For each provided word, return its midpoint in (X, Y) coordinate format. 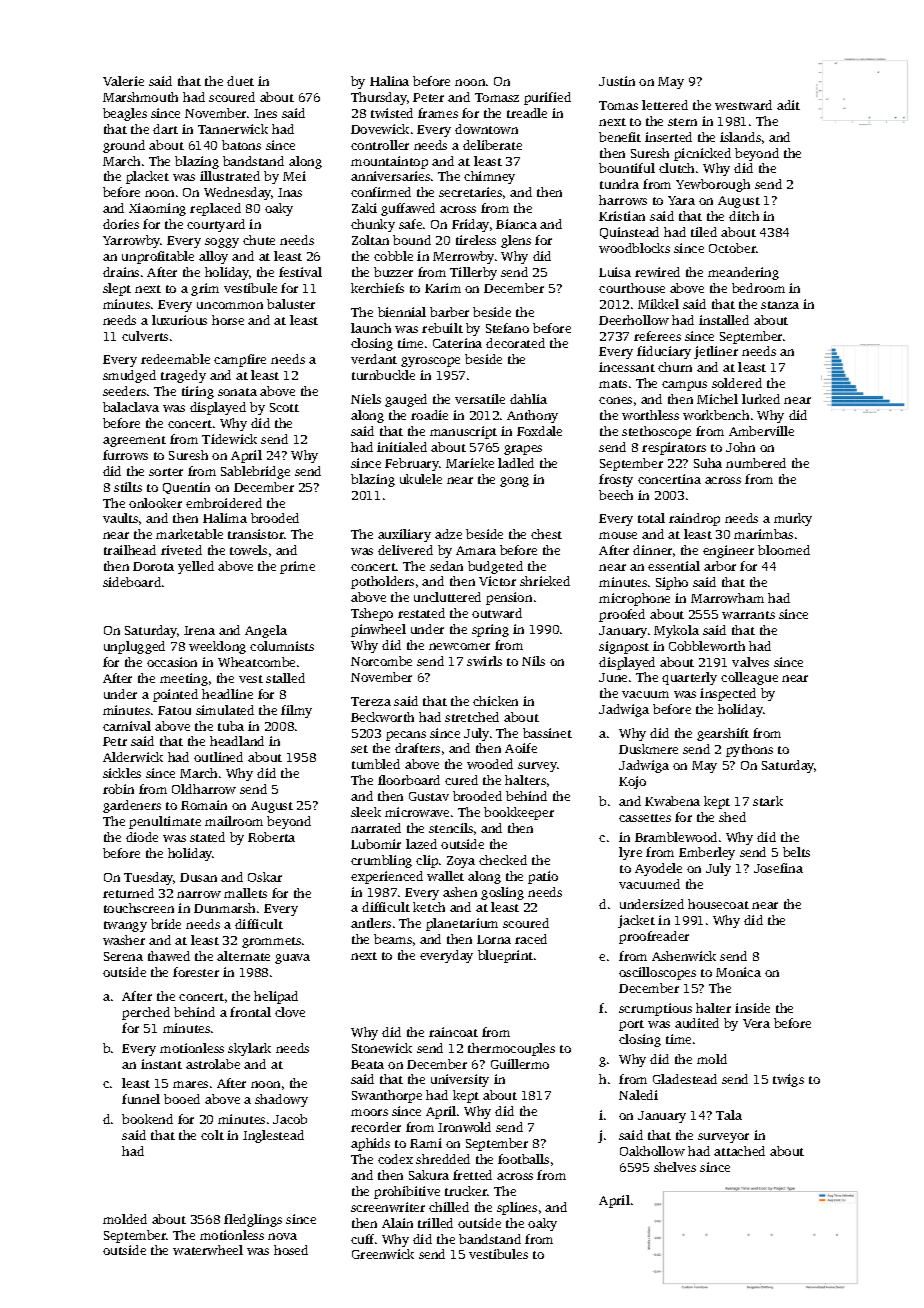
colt (212, 1135)
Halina (389, 81)
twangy (125, 926)
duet (240, 81)
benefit (620, 137)
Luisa (615, 272)
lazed (421, 844)
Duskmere (648, 749)
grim (205, 289)
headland (237, 741)
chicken (495, 701)
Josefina (778, 868)
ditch (744, 216)
